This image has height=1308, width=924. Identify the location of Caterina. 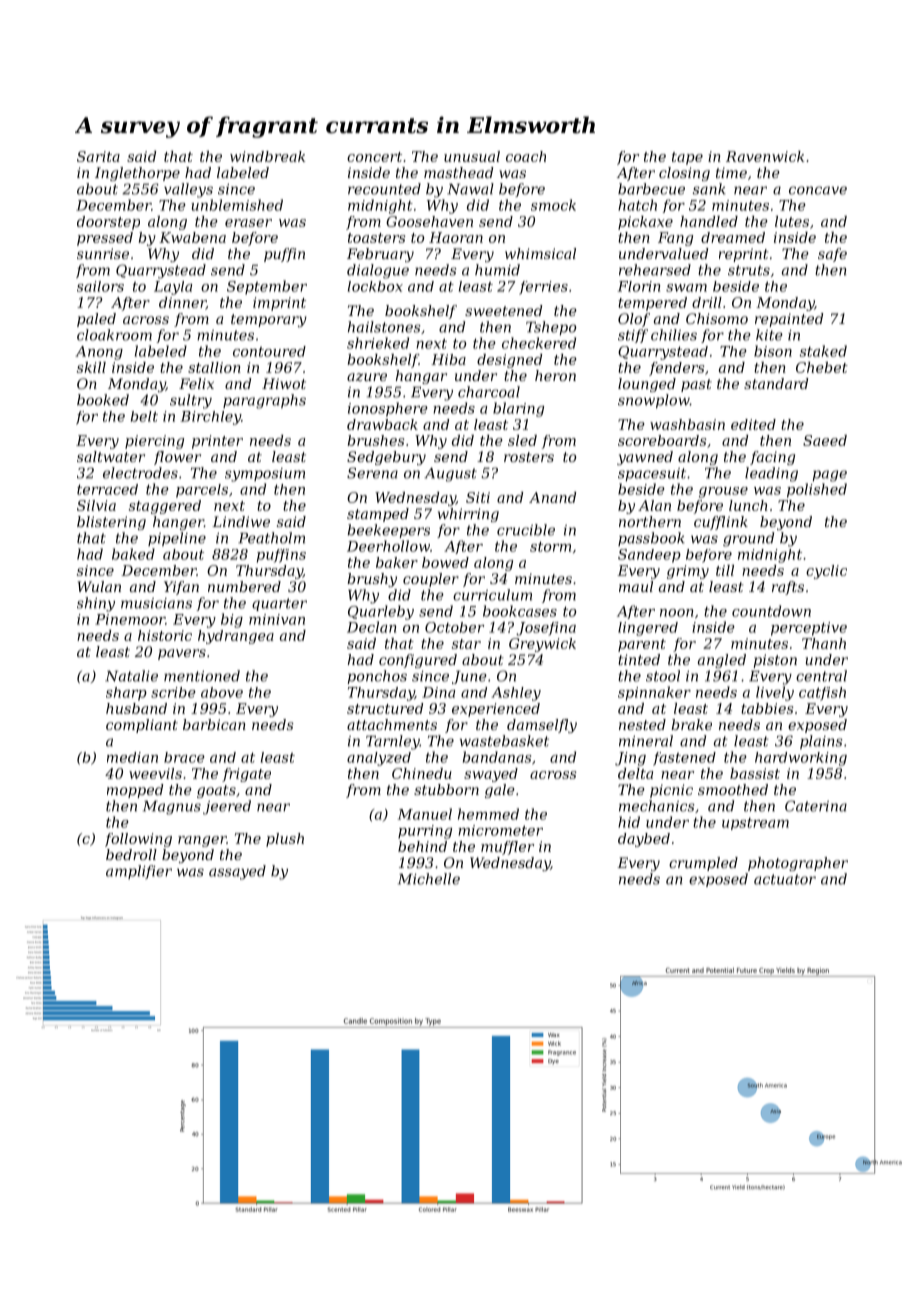
(816, 806).
